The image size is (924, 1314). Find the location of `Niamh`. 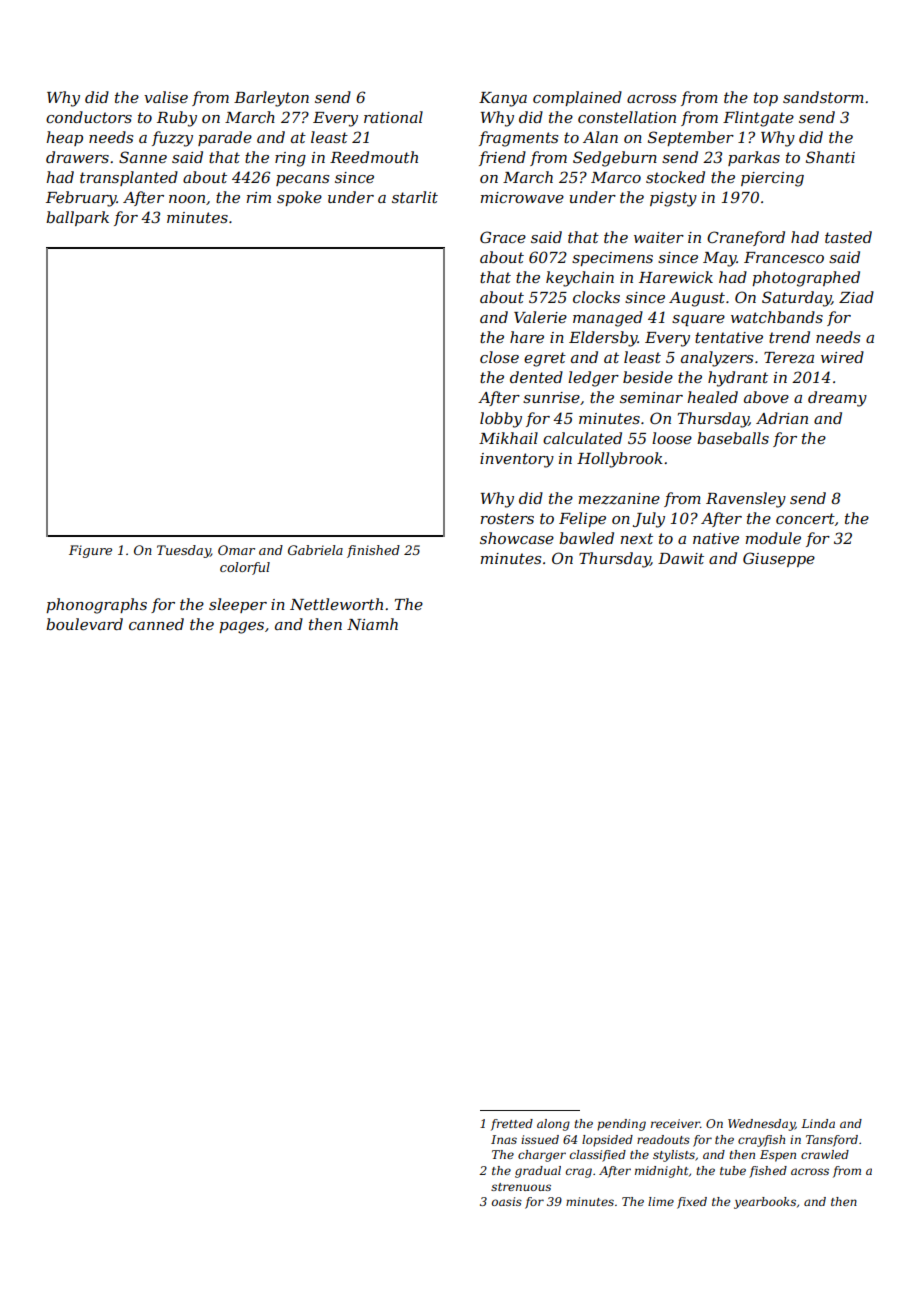

Niamh is located at coordinates (372, 624).
